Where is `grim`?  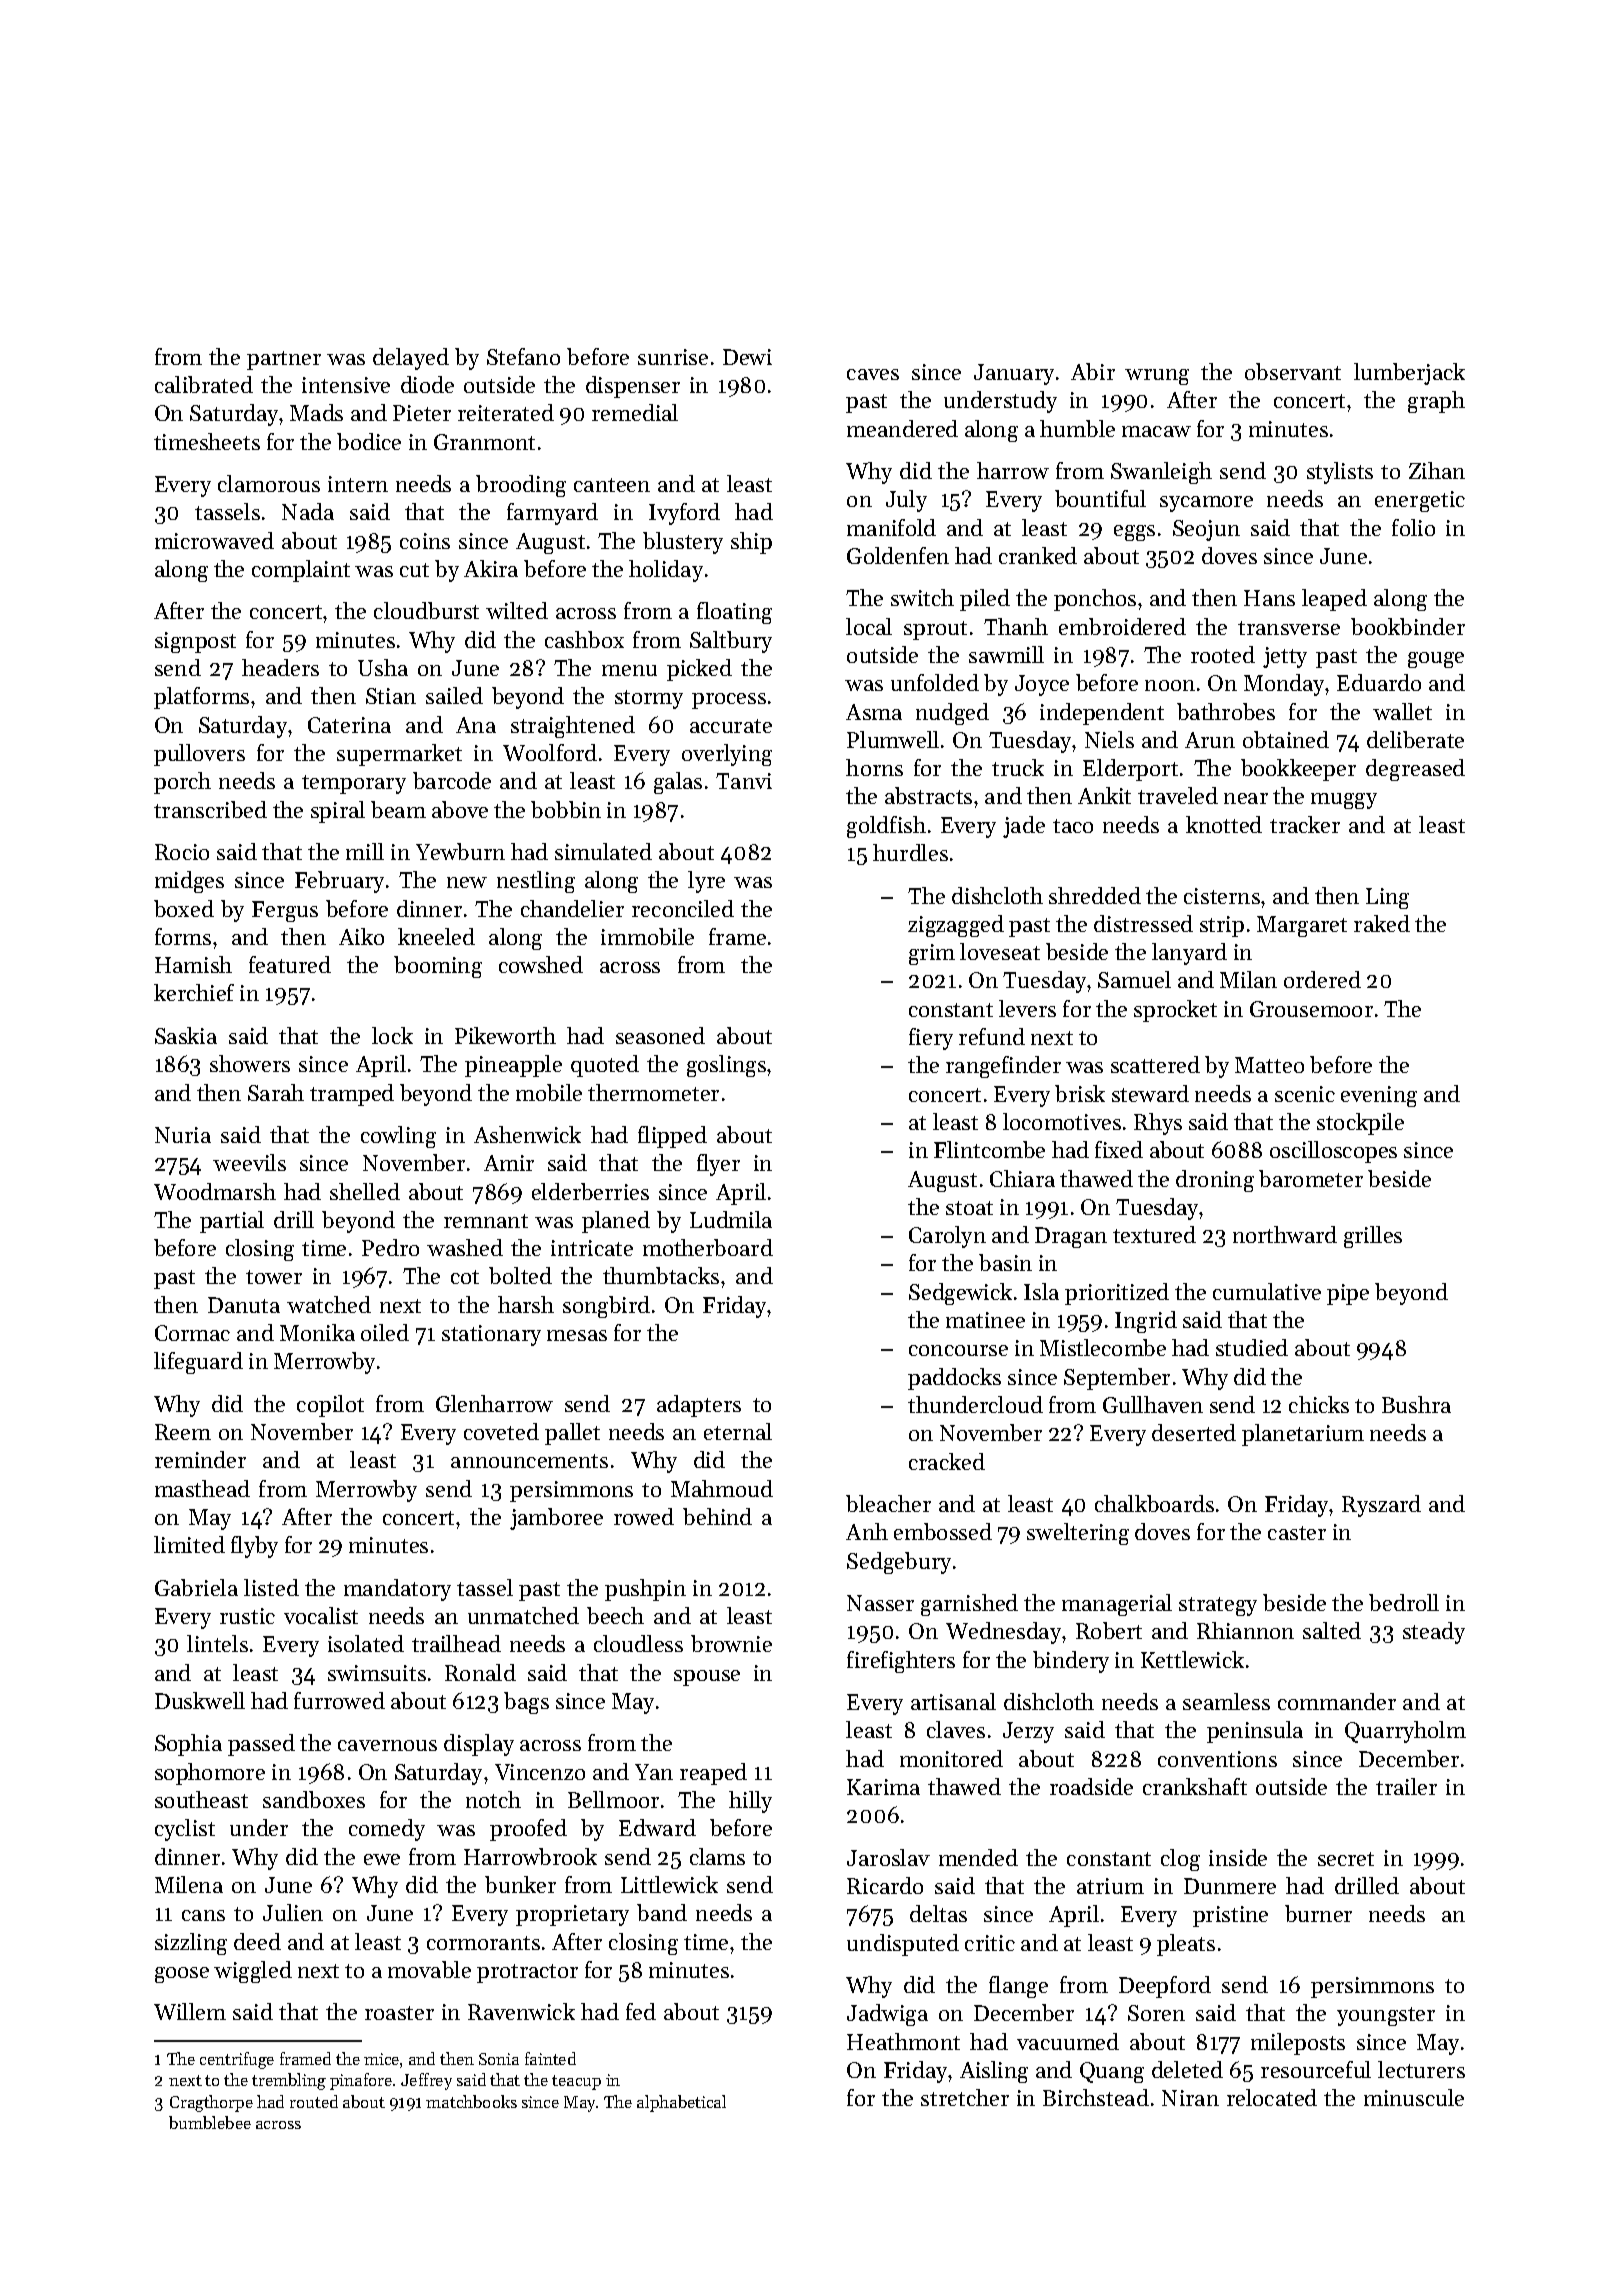
grim is located at coordinates (932, 954).
